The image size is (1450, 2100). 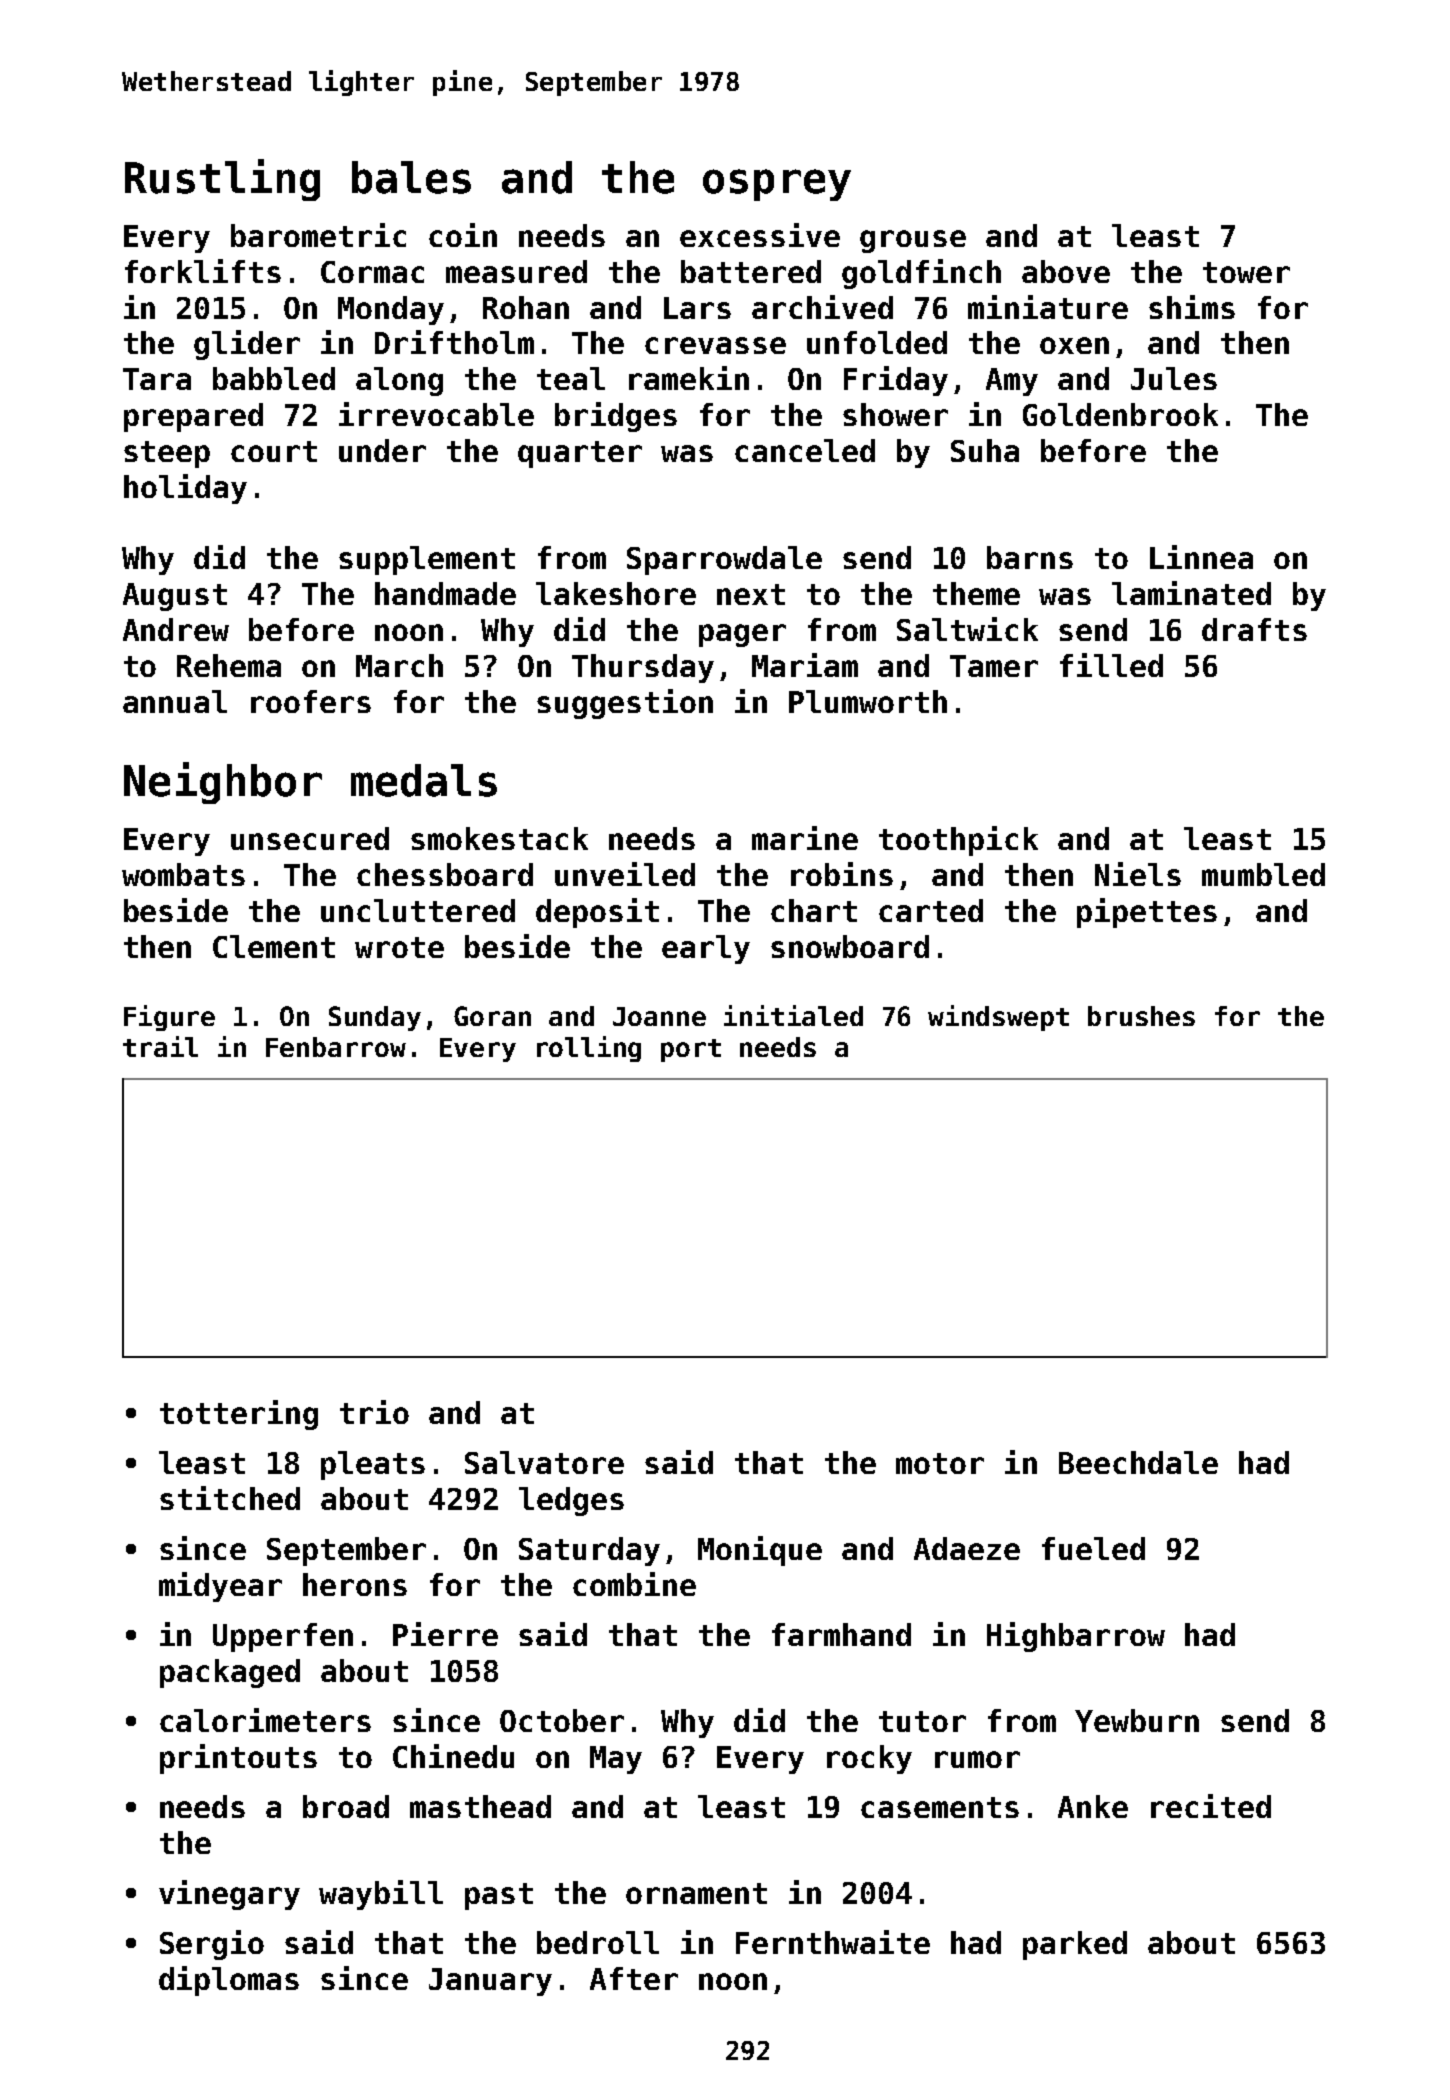 What do you see at coordinates (777, 185) in the screenshot?
I see `osprey` at bounding box center [777, 185].
